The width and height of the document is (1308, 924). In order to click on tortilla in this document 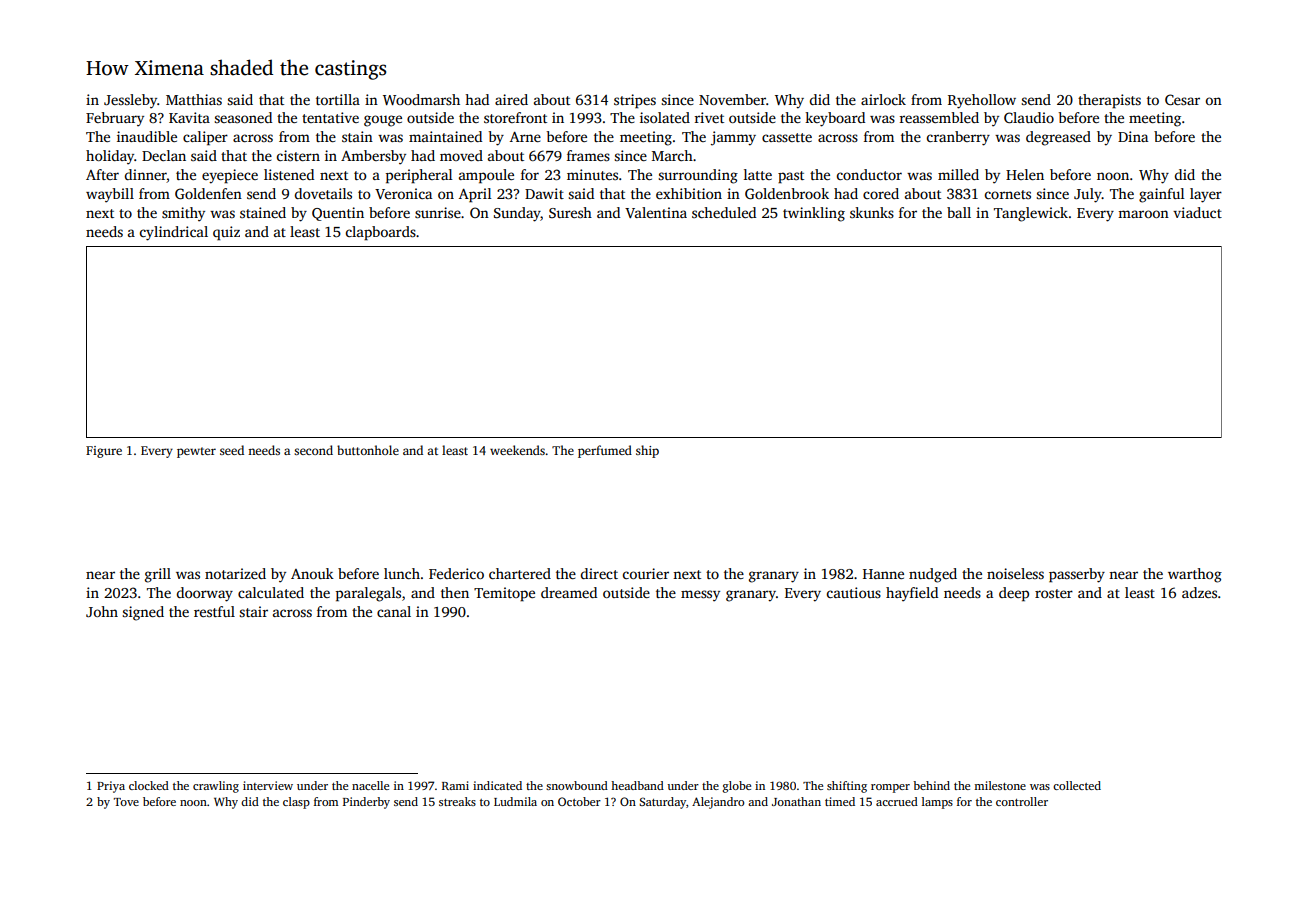, I will do `click(338, 99)`.
